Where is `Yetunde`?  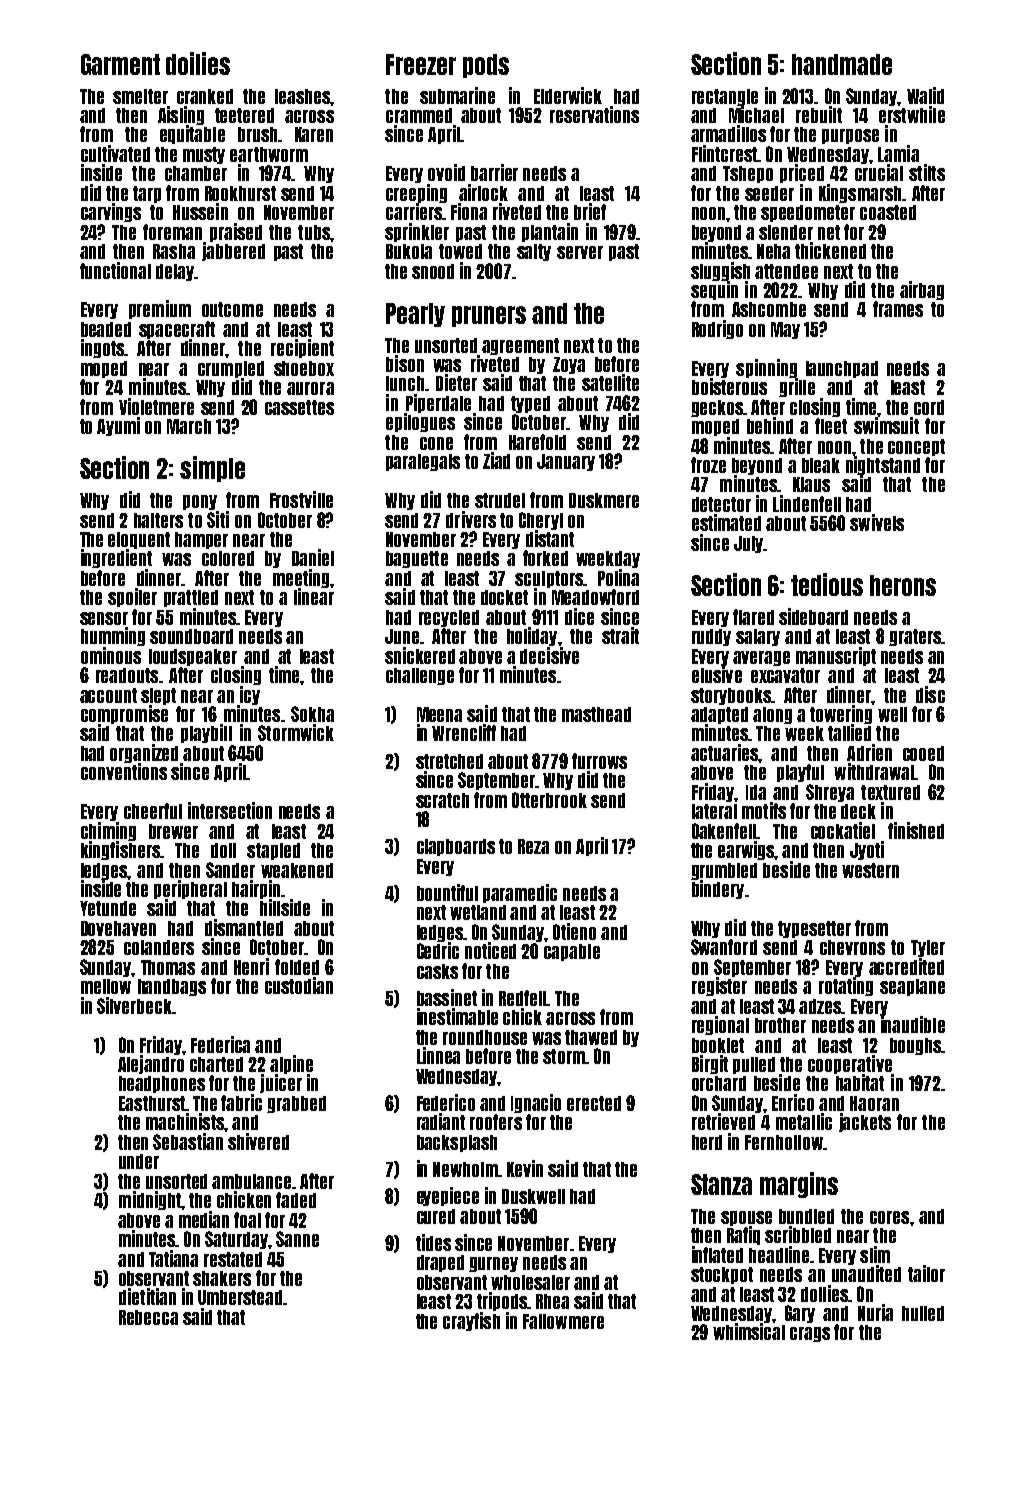
Yetunde is located at coordinates (108, 908).
